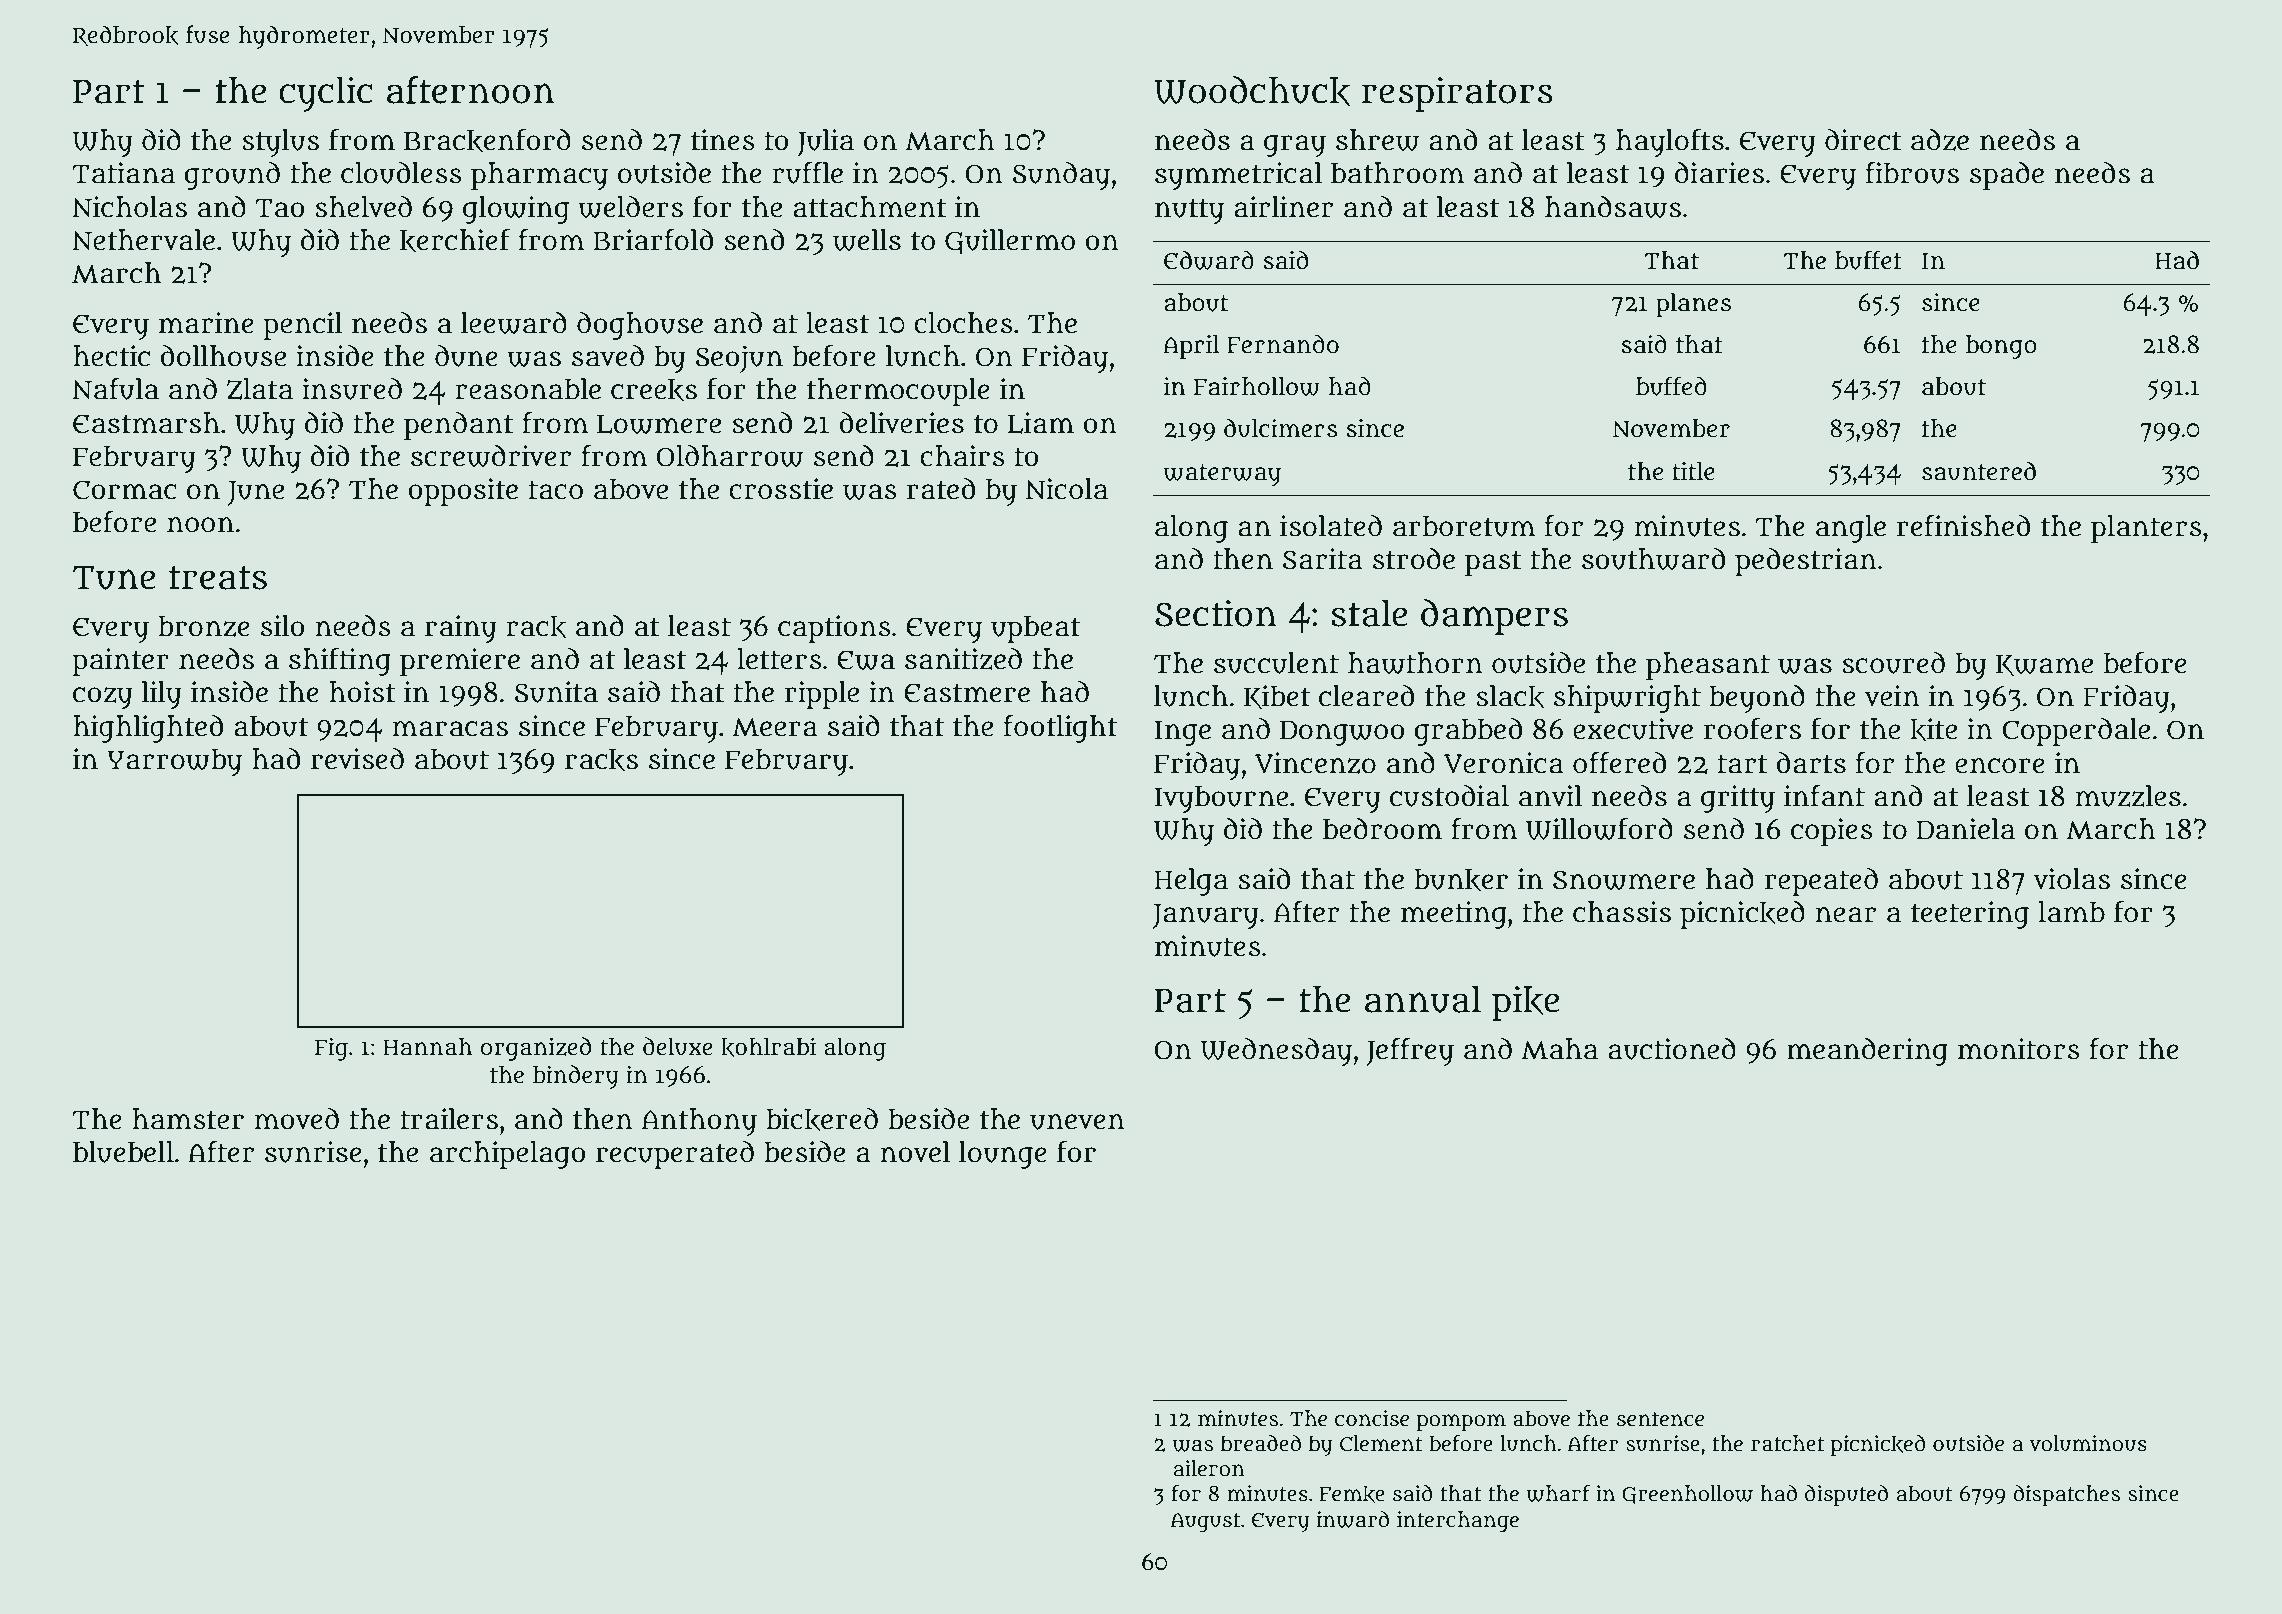  Describe the element at coordinates (1183, 733) in the screenshot. I see `Inge` at that location.
